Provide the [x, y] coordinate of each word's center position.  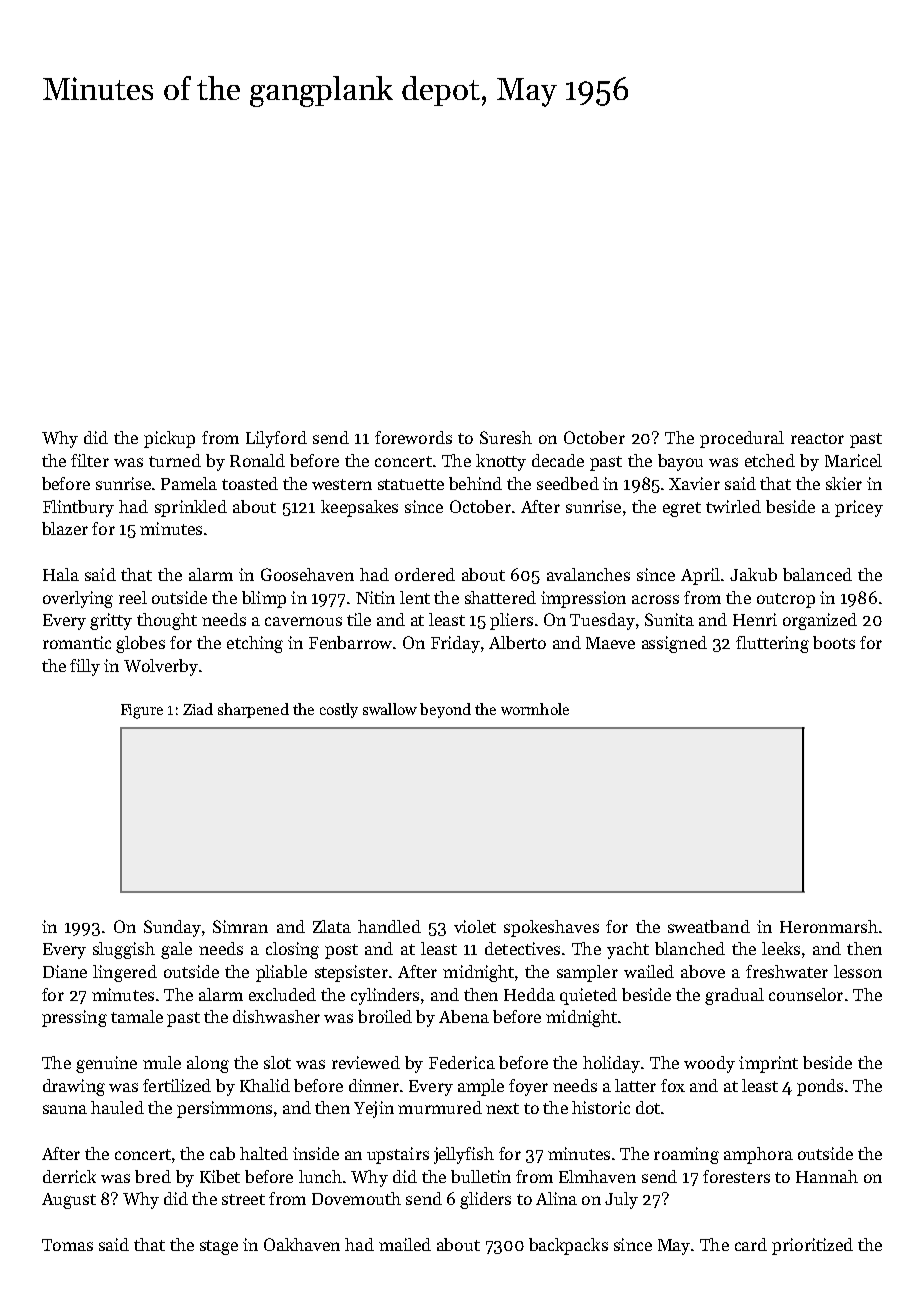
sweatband [709, 926]
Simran [240, 926]
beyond [445, 710]
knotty [501, 462]
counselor [806, 994]
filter [90, 460]
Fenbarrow [350, 642]
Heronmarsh [829, 926]
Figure [142, 711]
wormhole [535, 709]
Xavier [694, 483]
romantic [77, 642]
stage [219, 1247]
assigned [674, 644]
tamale [137, 1016]
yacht [628, 950]
